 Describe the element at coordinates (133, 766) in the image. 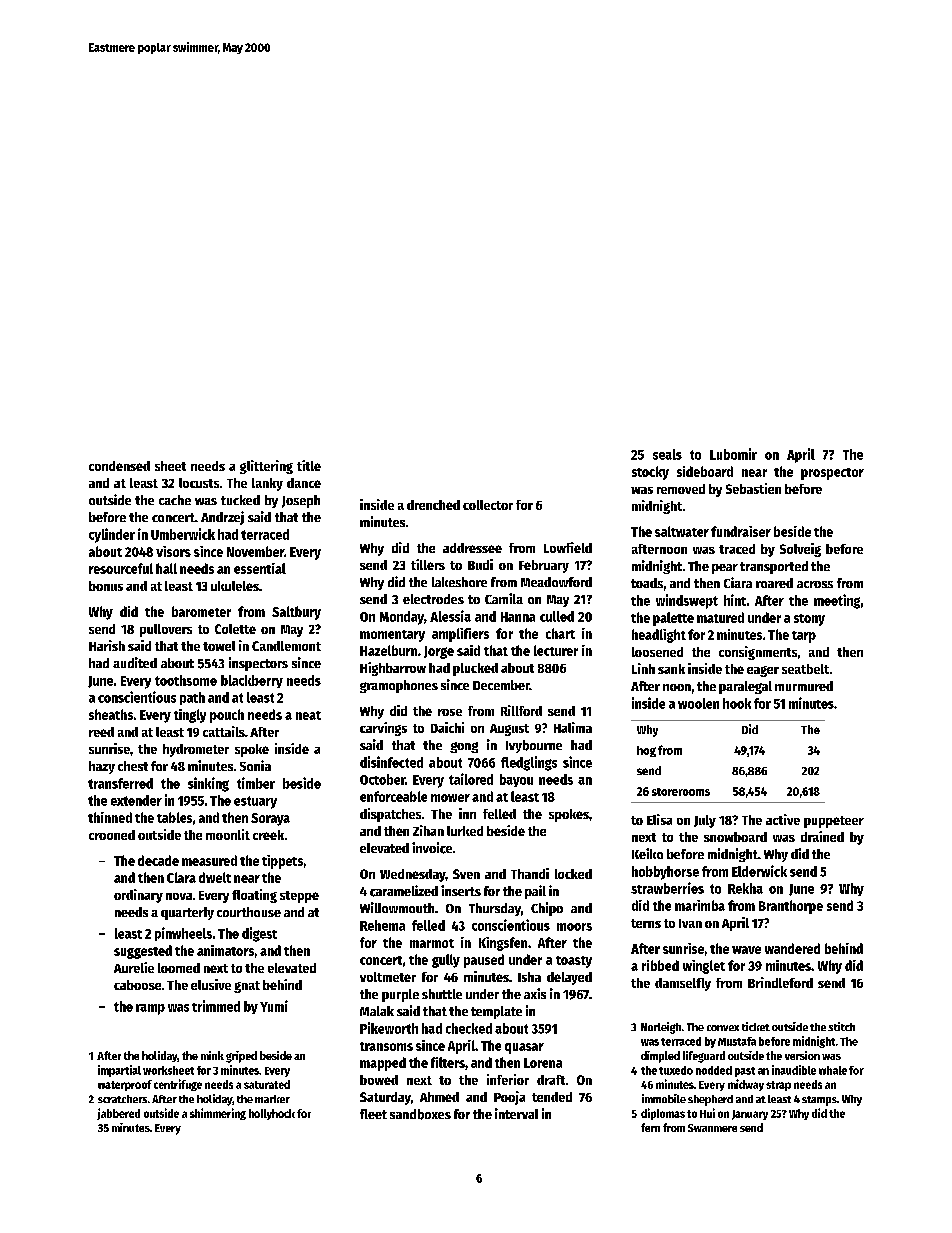

I see `chest` at that location.
